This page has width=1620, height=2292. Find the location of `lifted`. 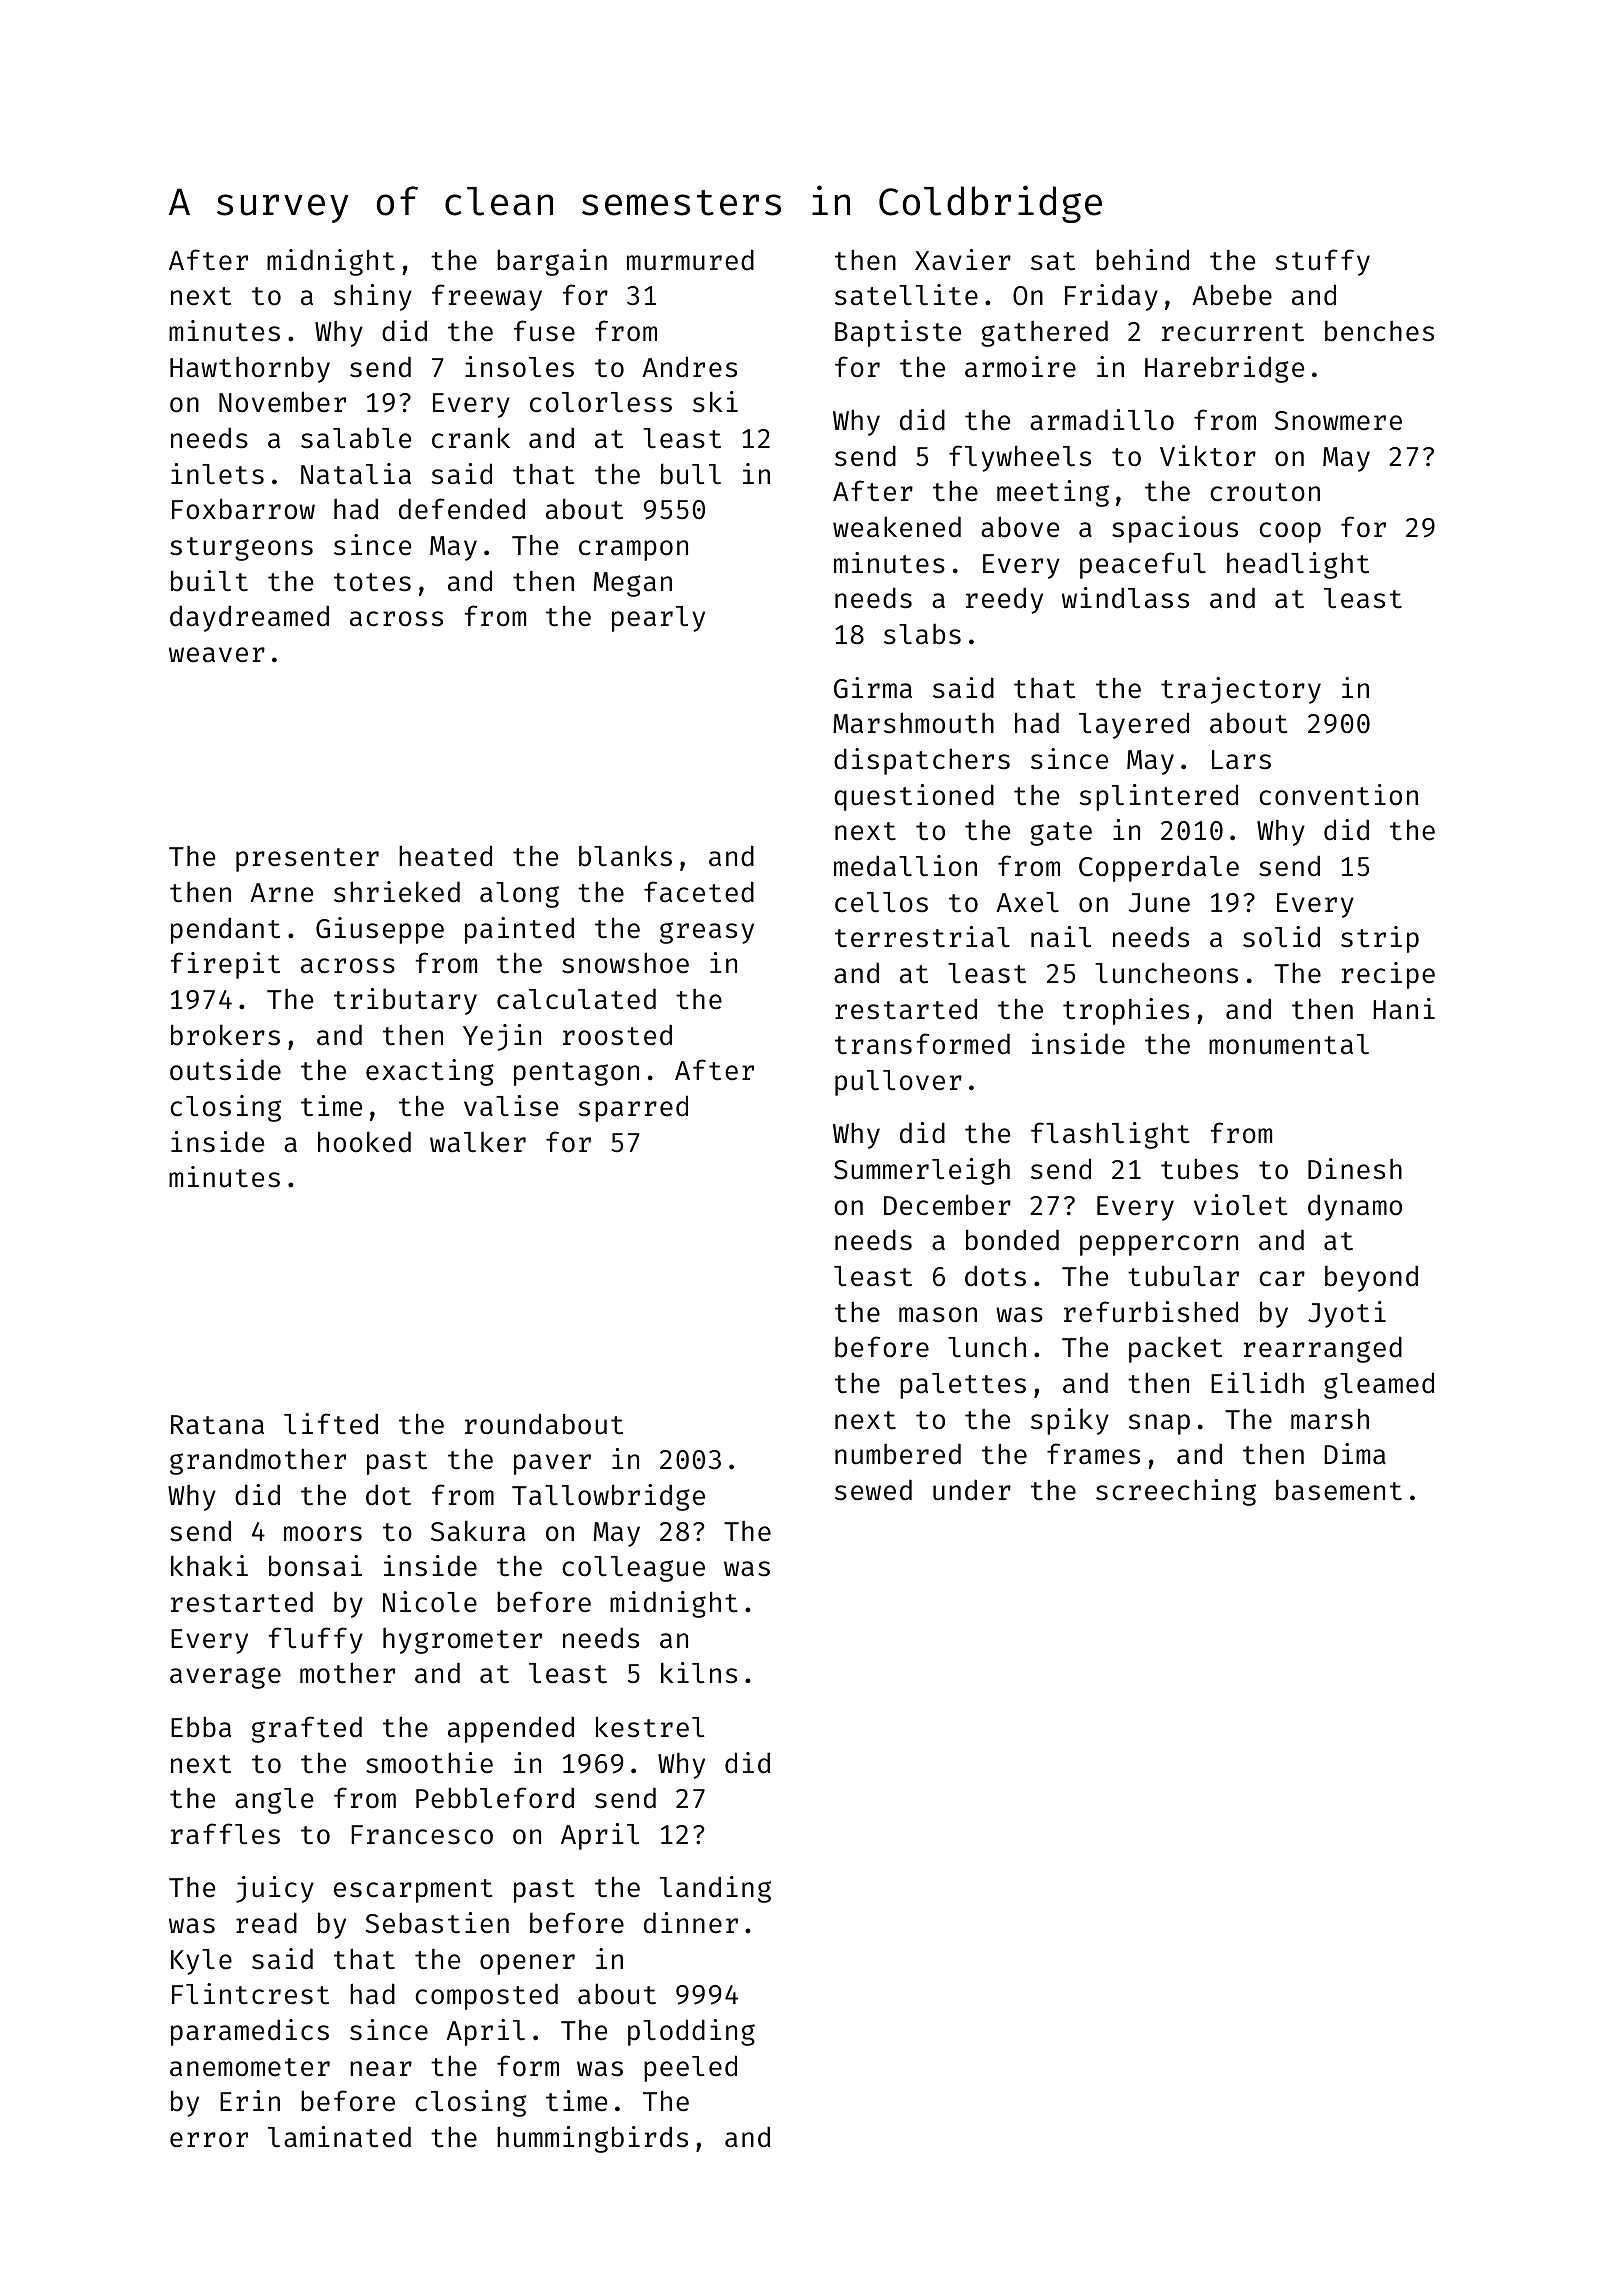

lifted is located at coordinates (331, 1424).
